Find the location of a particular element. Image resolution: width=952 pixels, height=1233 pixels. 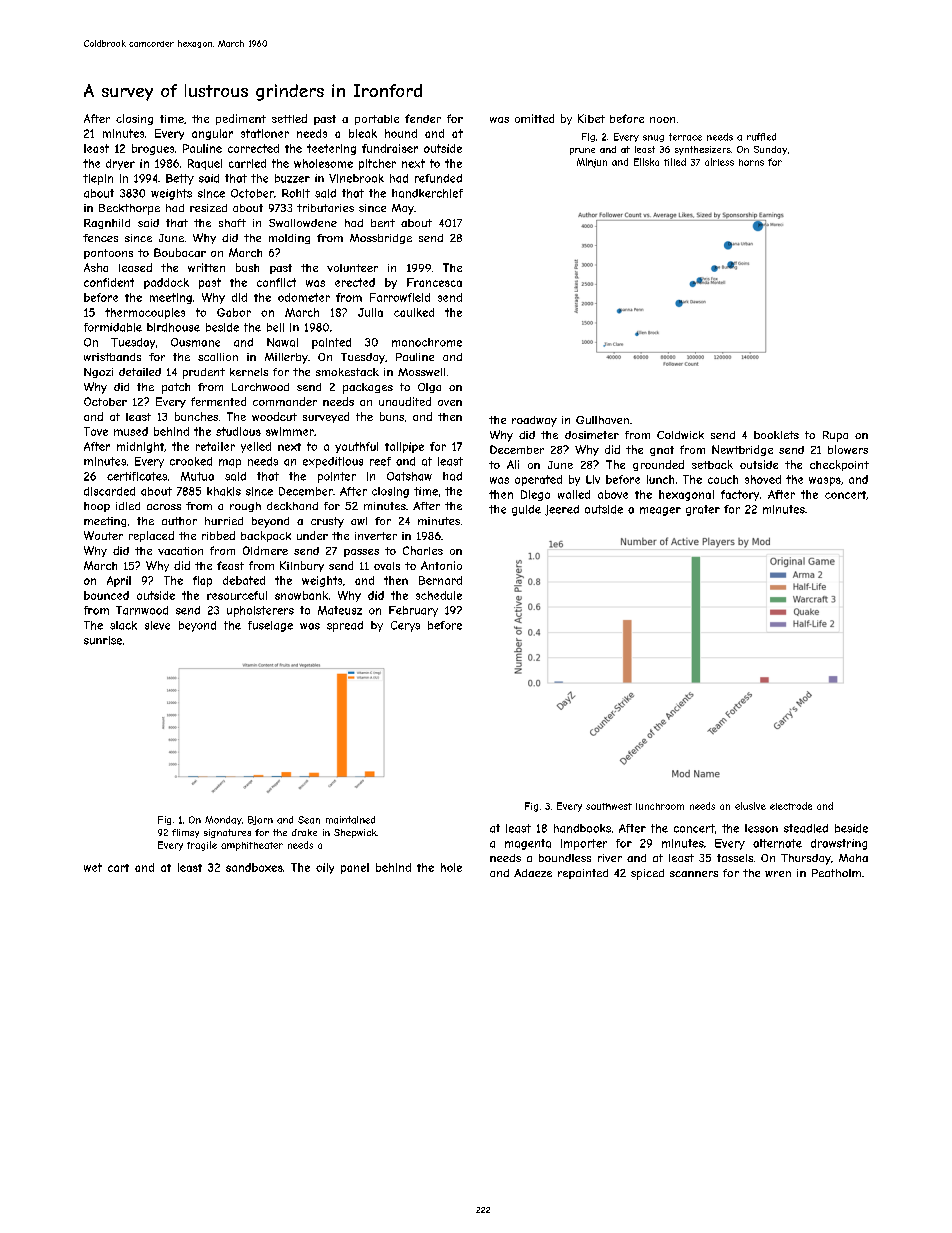

pediment is located at coordinates (241, 119).
